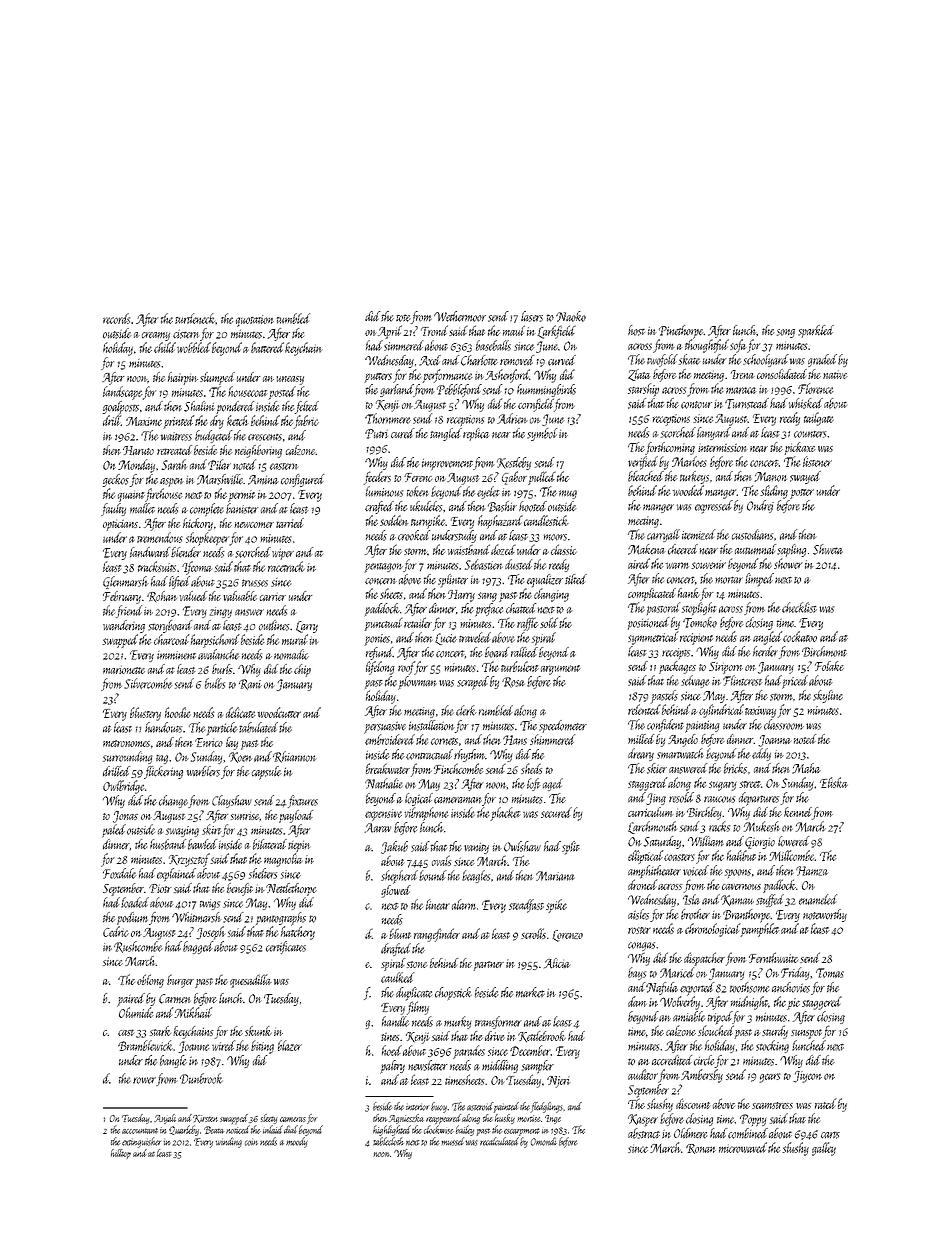 Image resolution: width=952 pixels, height=1233 pixels. I want to click on February, so click(122, 597).
